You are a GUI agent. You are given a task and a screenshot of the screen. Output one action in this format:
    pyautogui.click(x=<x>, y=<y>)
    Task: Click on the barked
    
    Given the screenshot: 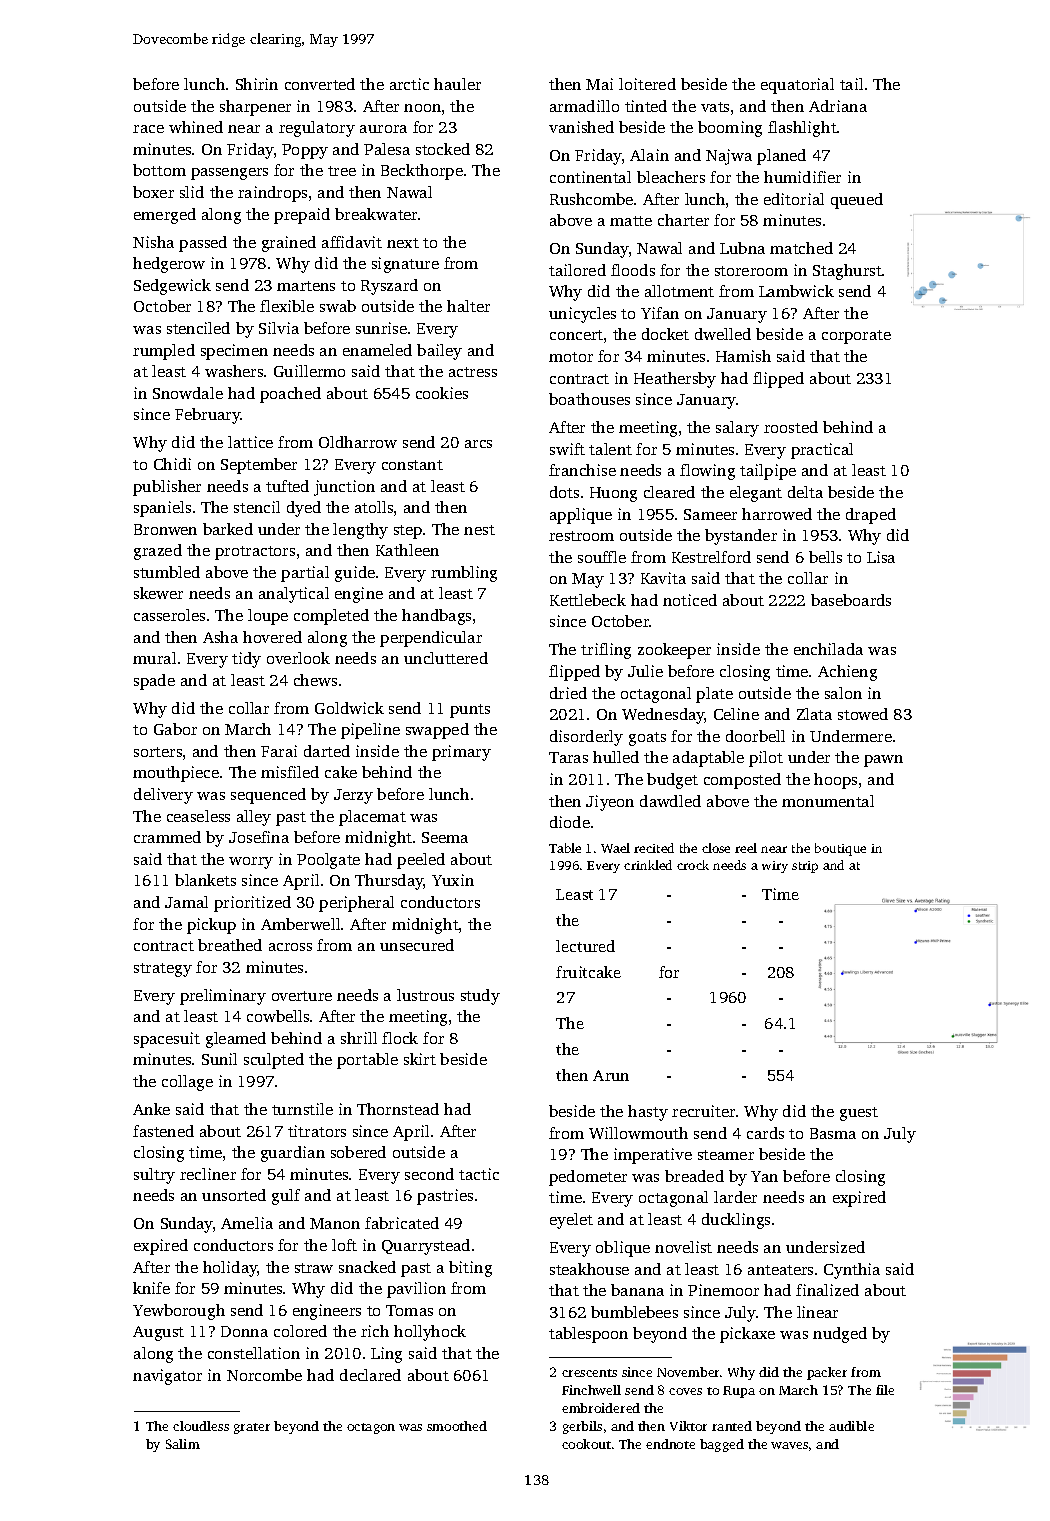 What is the action you would take?
    pyautogui.click(x=228, y=529)
